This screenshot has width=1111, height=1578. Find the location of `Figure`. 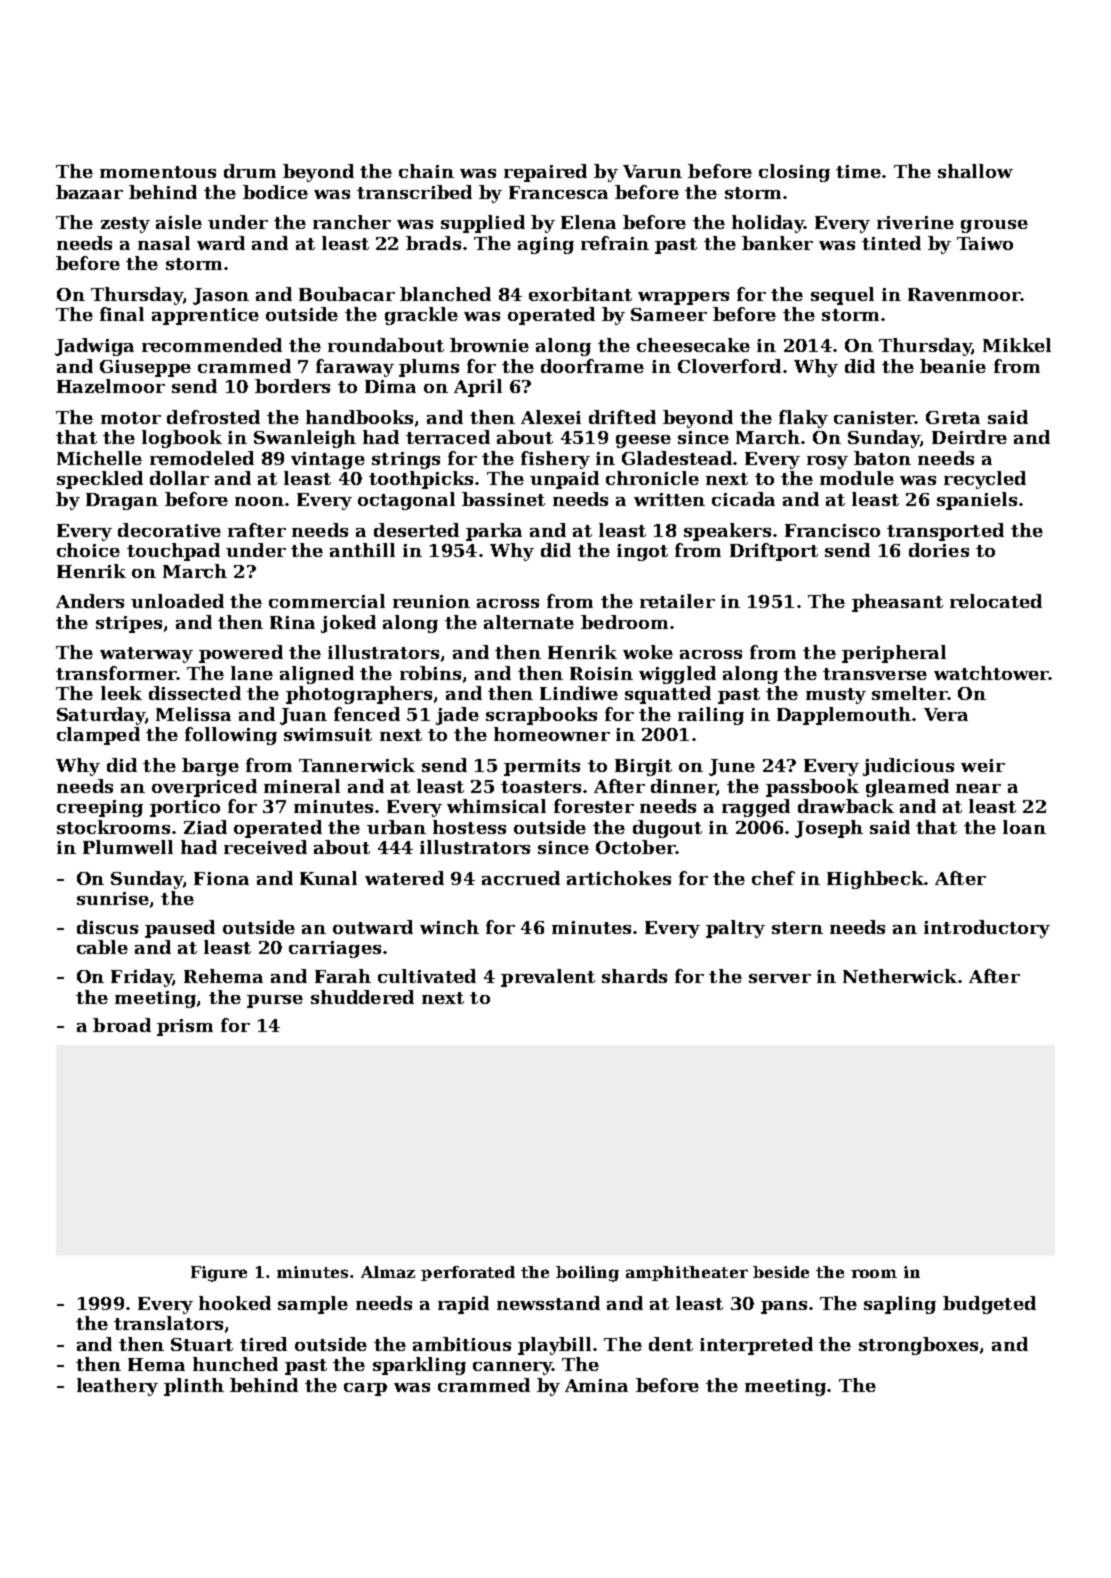

Figure is located at coordinates (219, 1274).
